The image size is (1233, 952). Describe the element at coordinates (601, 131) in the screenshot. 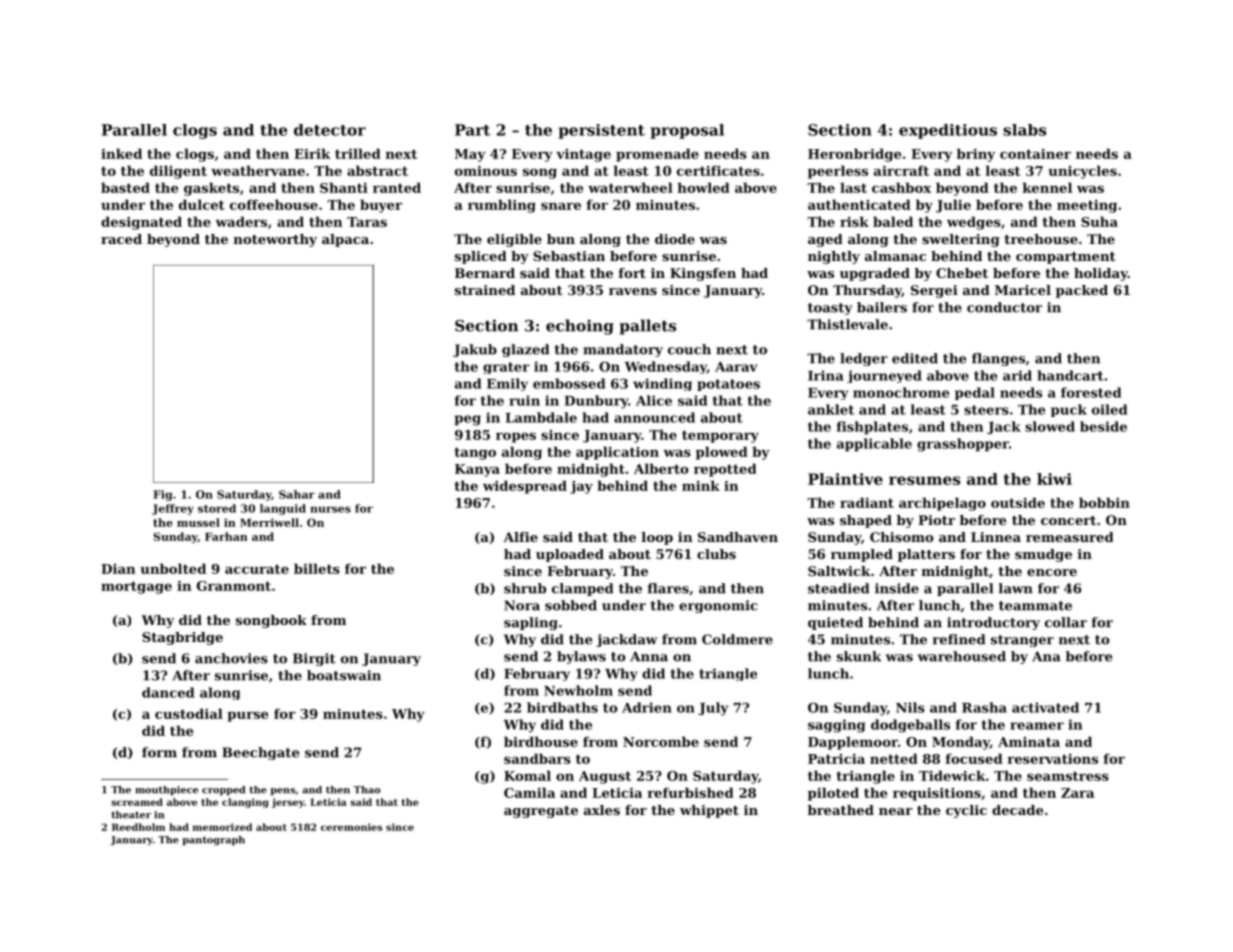

I see `persistent` at that location.
